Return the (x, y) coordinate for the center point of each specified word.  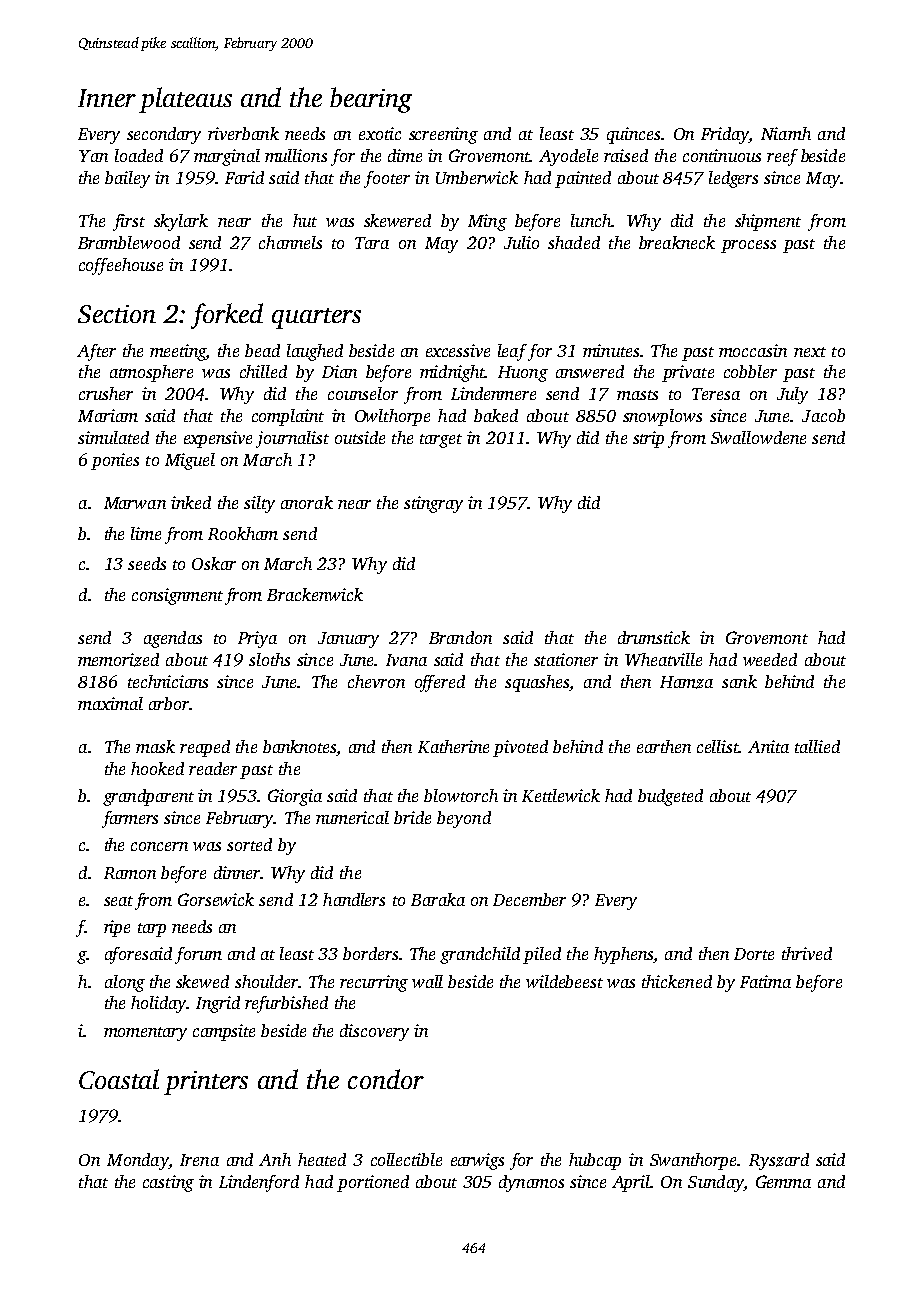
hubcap (595, 1161)
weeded (770, 659)
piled (542, 955)
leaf (512, 352)
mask (155, 746)
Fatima (765, 981)
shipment (768, 222)
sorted (249, 844)
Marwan (135, 503)
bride (412, 817)
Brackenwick (315, 594)
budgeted (670, 797)
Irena (199, 1160)
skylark (181, 222)
